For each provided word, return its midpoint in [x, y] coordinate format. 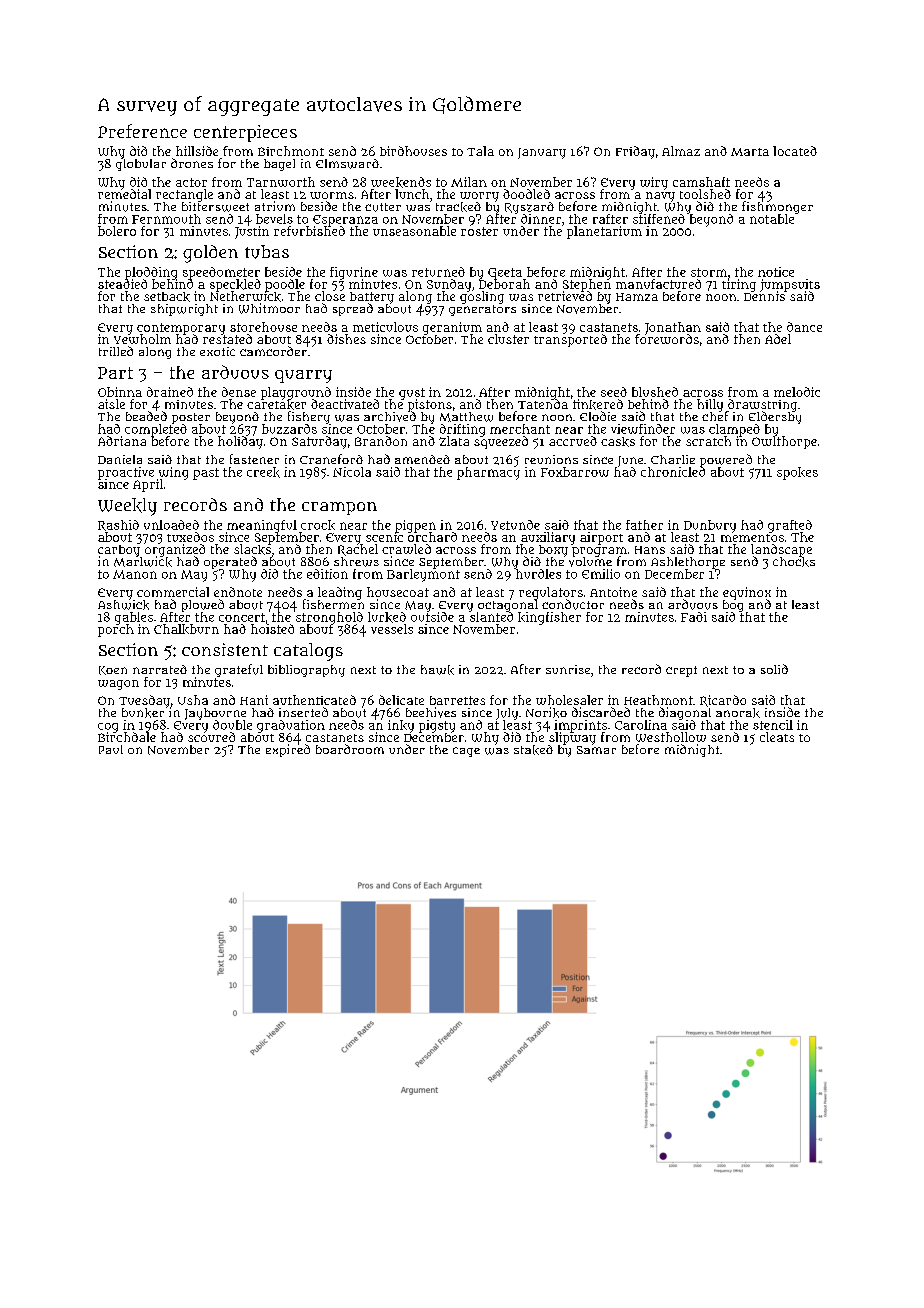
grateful [239, 670]
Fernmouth [166, 219]
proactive [126, 473]
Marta [750, 152]
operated [230, 562]
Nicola [352, 472]
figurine [354, 273]
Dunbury [710, 526]
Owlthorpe [784, 443]
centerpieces [245, 133]
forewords [667, 339]
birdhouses [413, 151]
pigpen [416, 526]
